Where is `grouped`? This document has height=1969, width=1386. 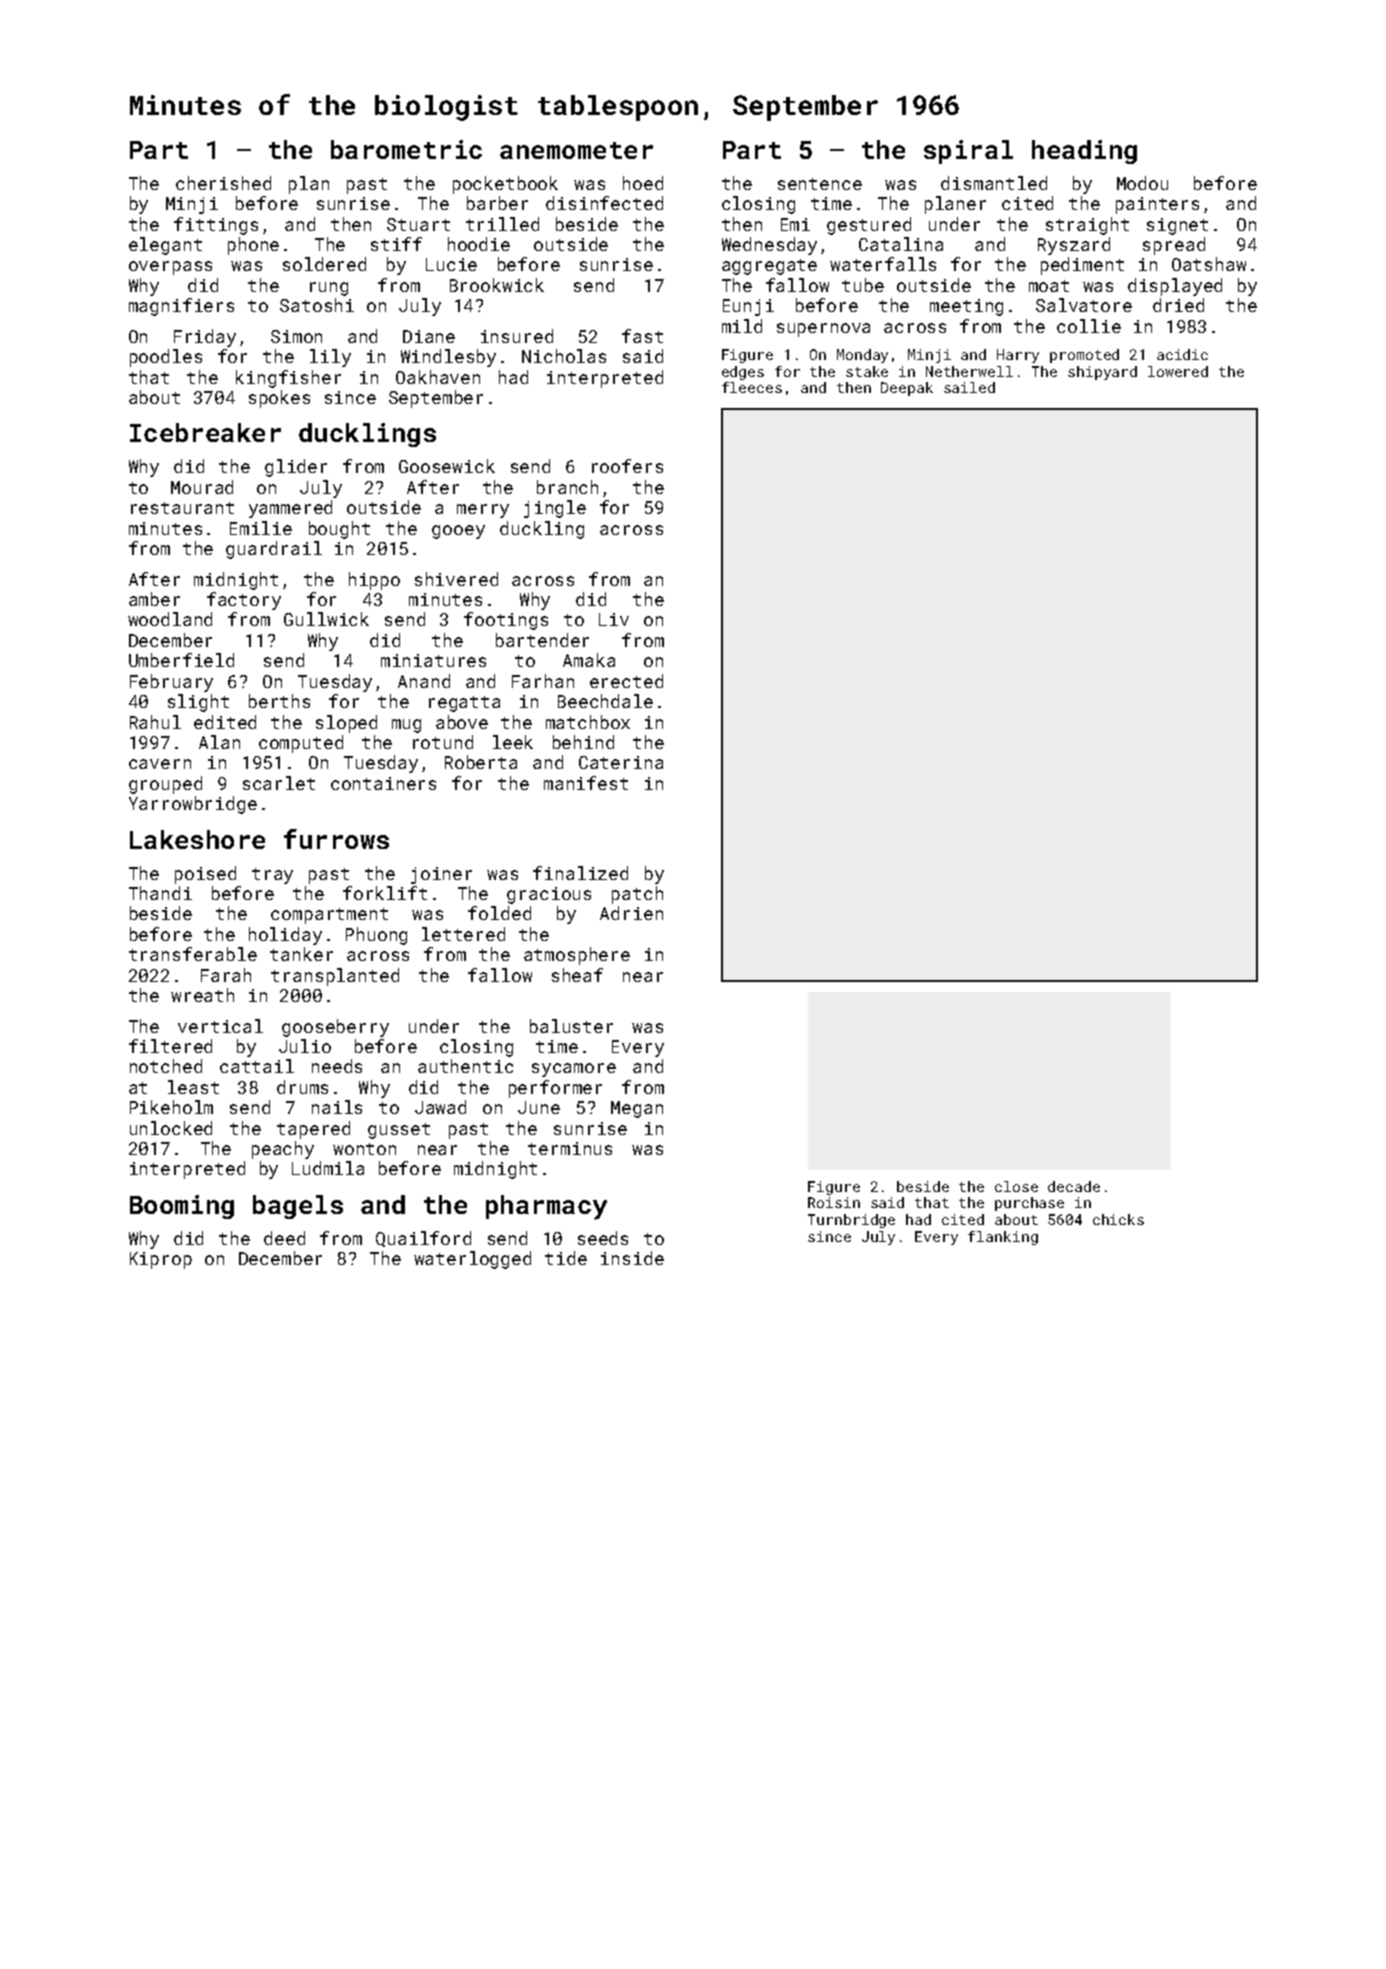 grouped is located at coordinates (165, 785).
